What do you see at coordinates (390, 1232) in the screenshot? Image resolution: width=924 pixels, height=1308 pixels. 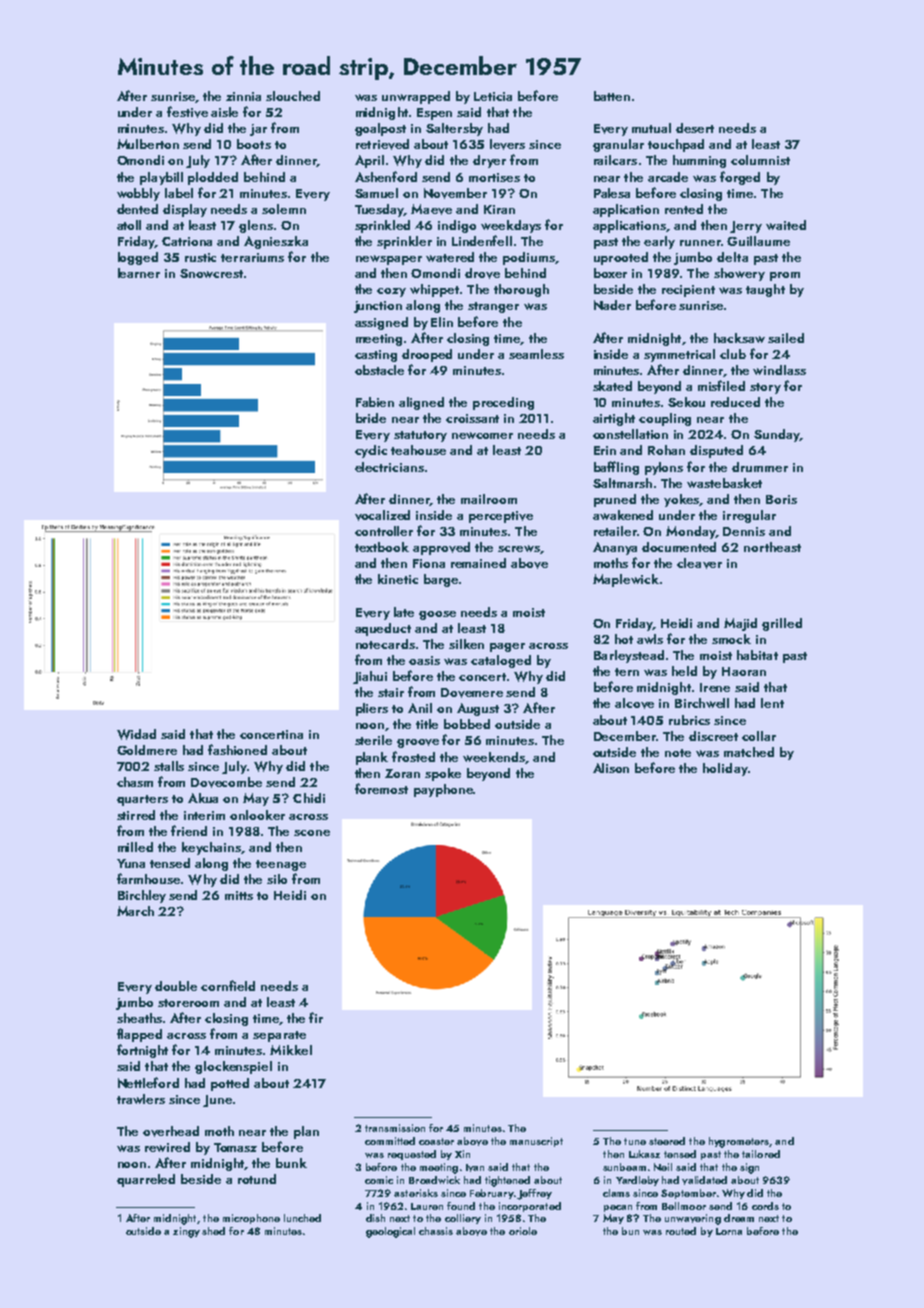 I see `geological` at bounding box center [390, 1232].
